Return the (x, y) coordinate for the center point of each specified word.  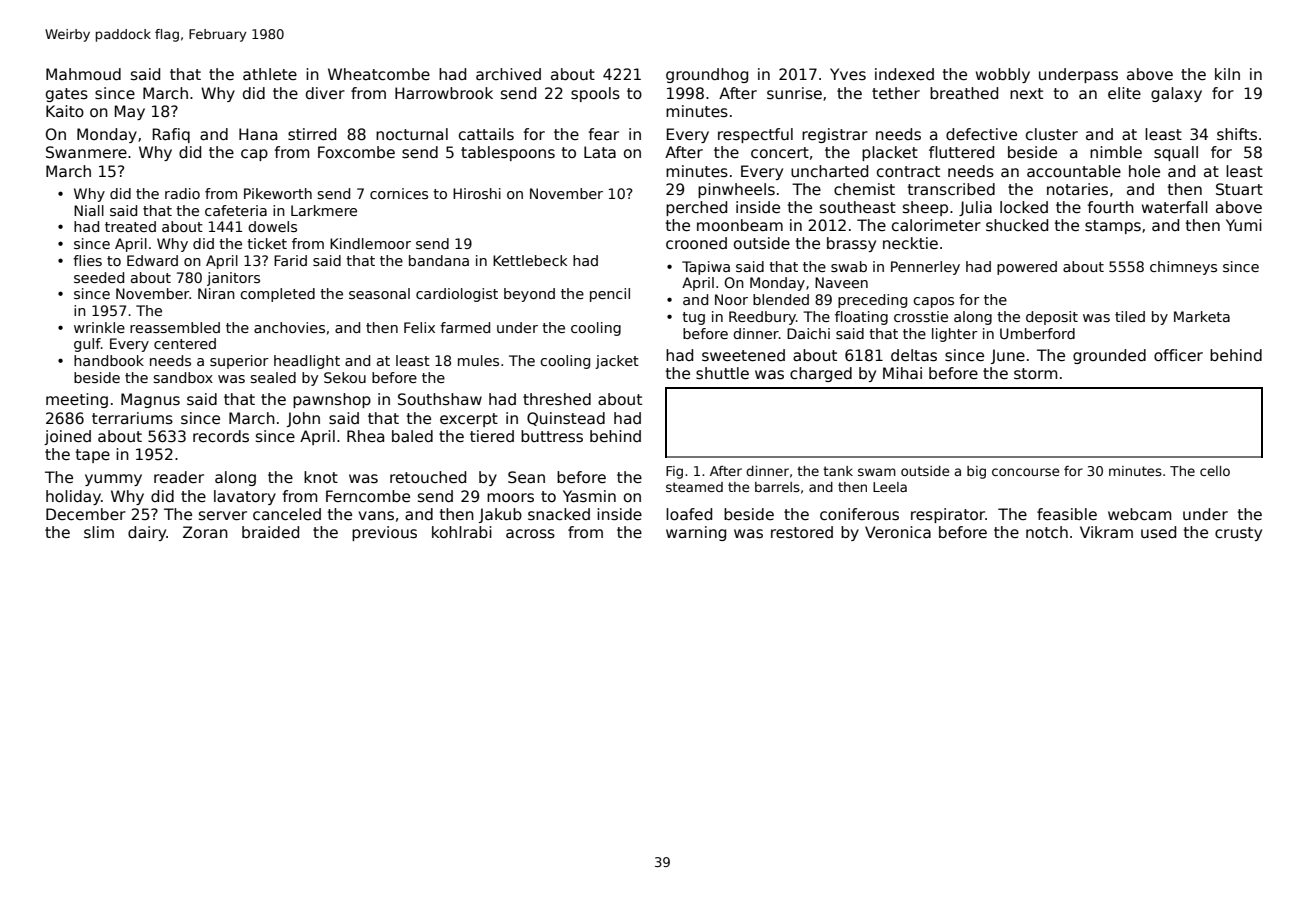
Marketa (1202, 316)
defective (981, 134)
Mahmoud (83, 74)
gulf (87, 345)
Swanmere (86, 152)
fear (603, 134)
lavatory (245, 497)
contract (908, 172)
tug (693, 318)
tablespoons (508, 153)
